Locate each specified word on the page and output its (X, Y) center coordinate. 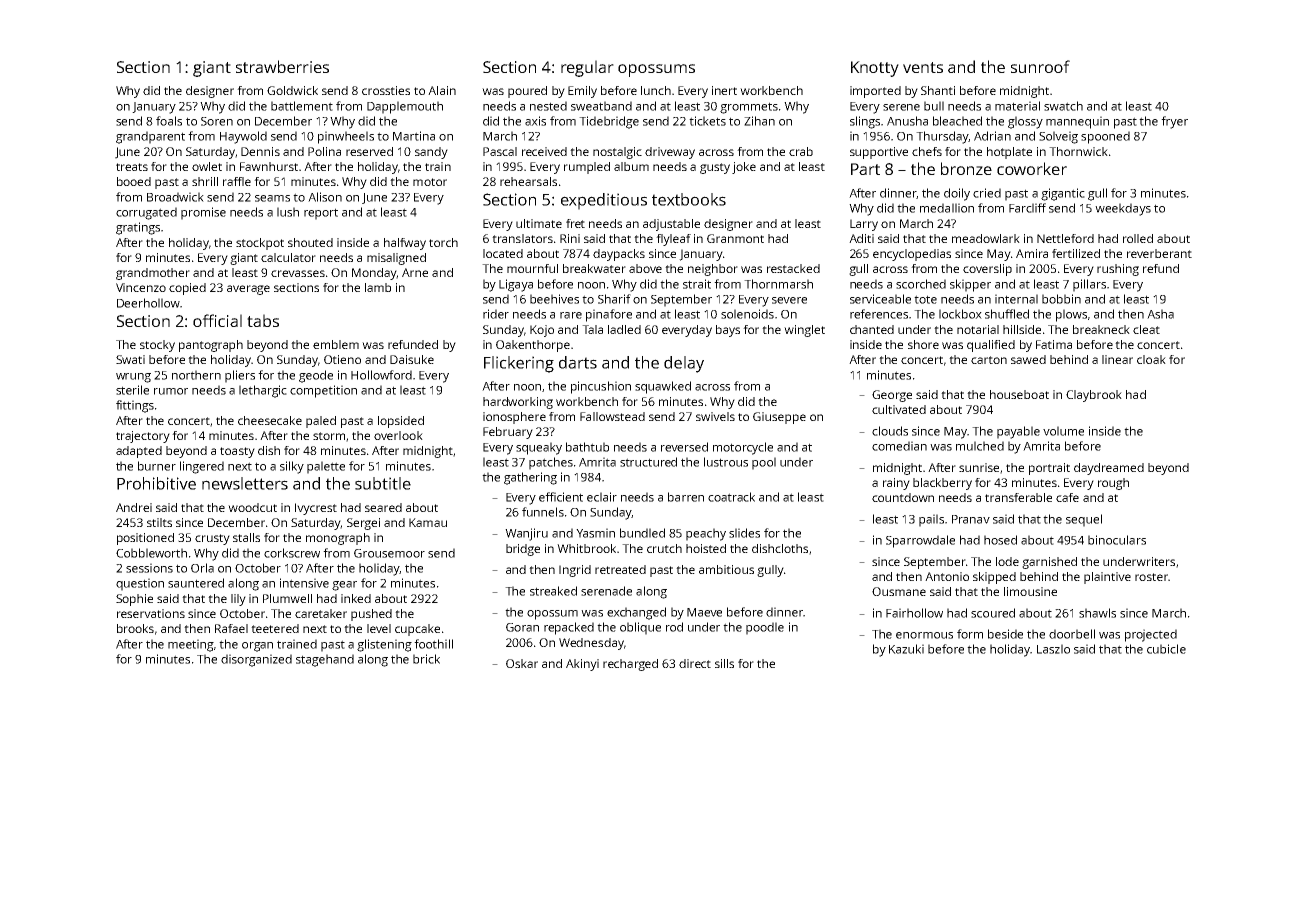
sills (724, 663)
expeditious (604, 201)
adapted (139, 452)
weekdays (1123, 209)
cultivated (899, 409)
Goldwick (292, 90)
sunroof (1040, 66)
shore (923, 344)
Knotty (875, 69)
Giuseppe (779, 418)
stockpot (260, 244)
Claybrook (1094, 396)
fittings (135, 406)
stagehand (325, 660)
